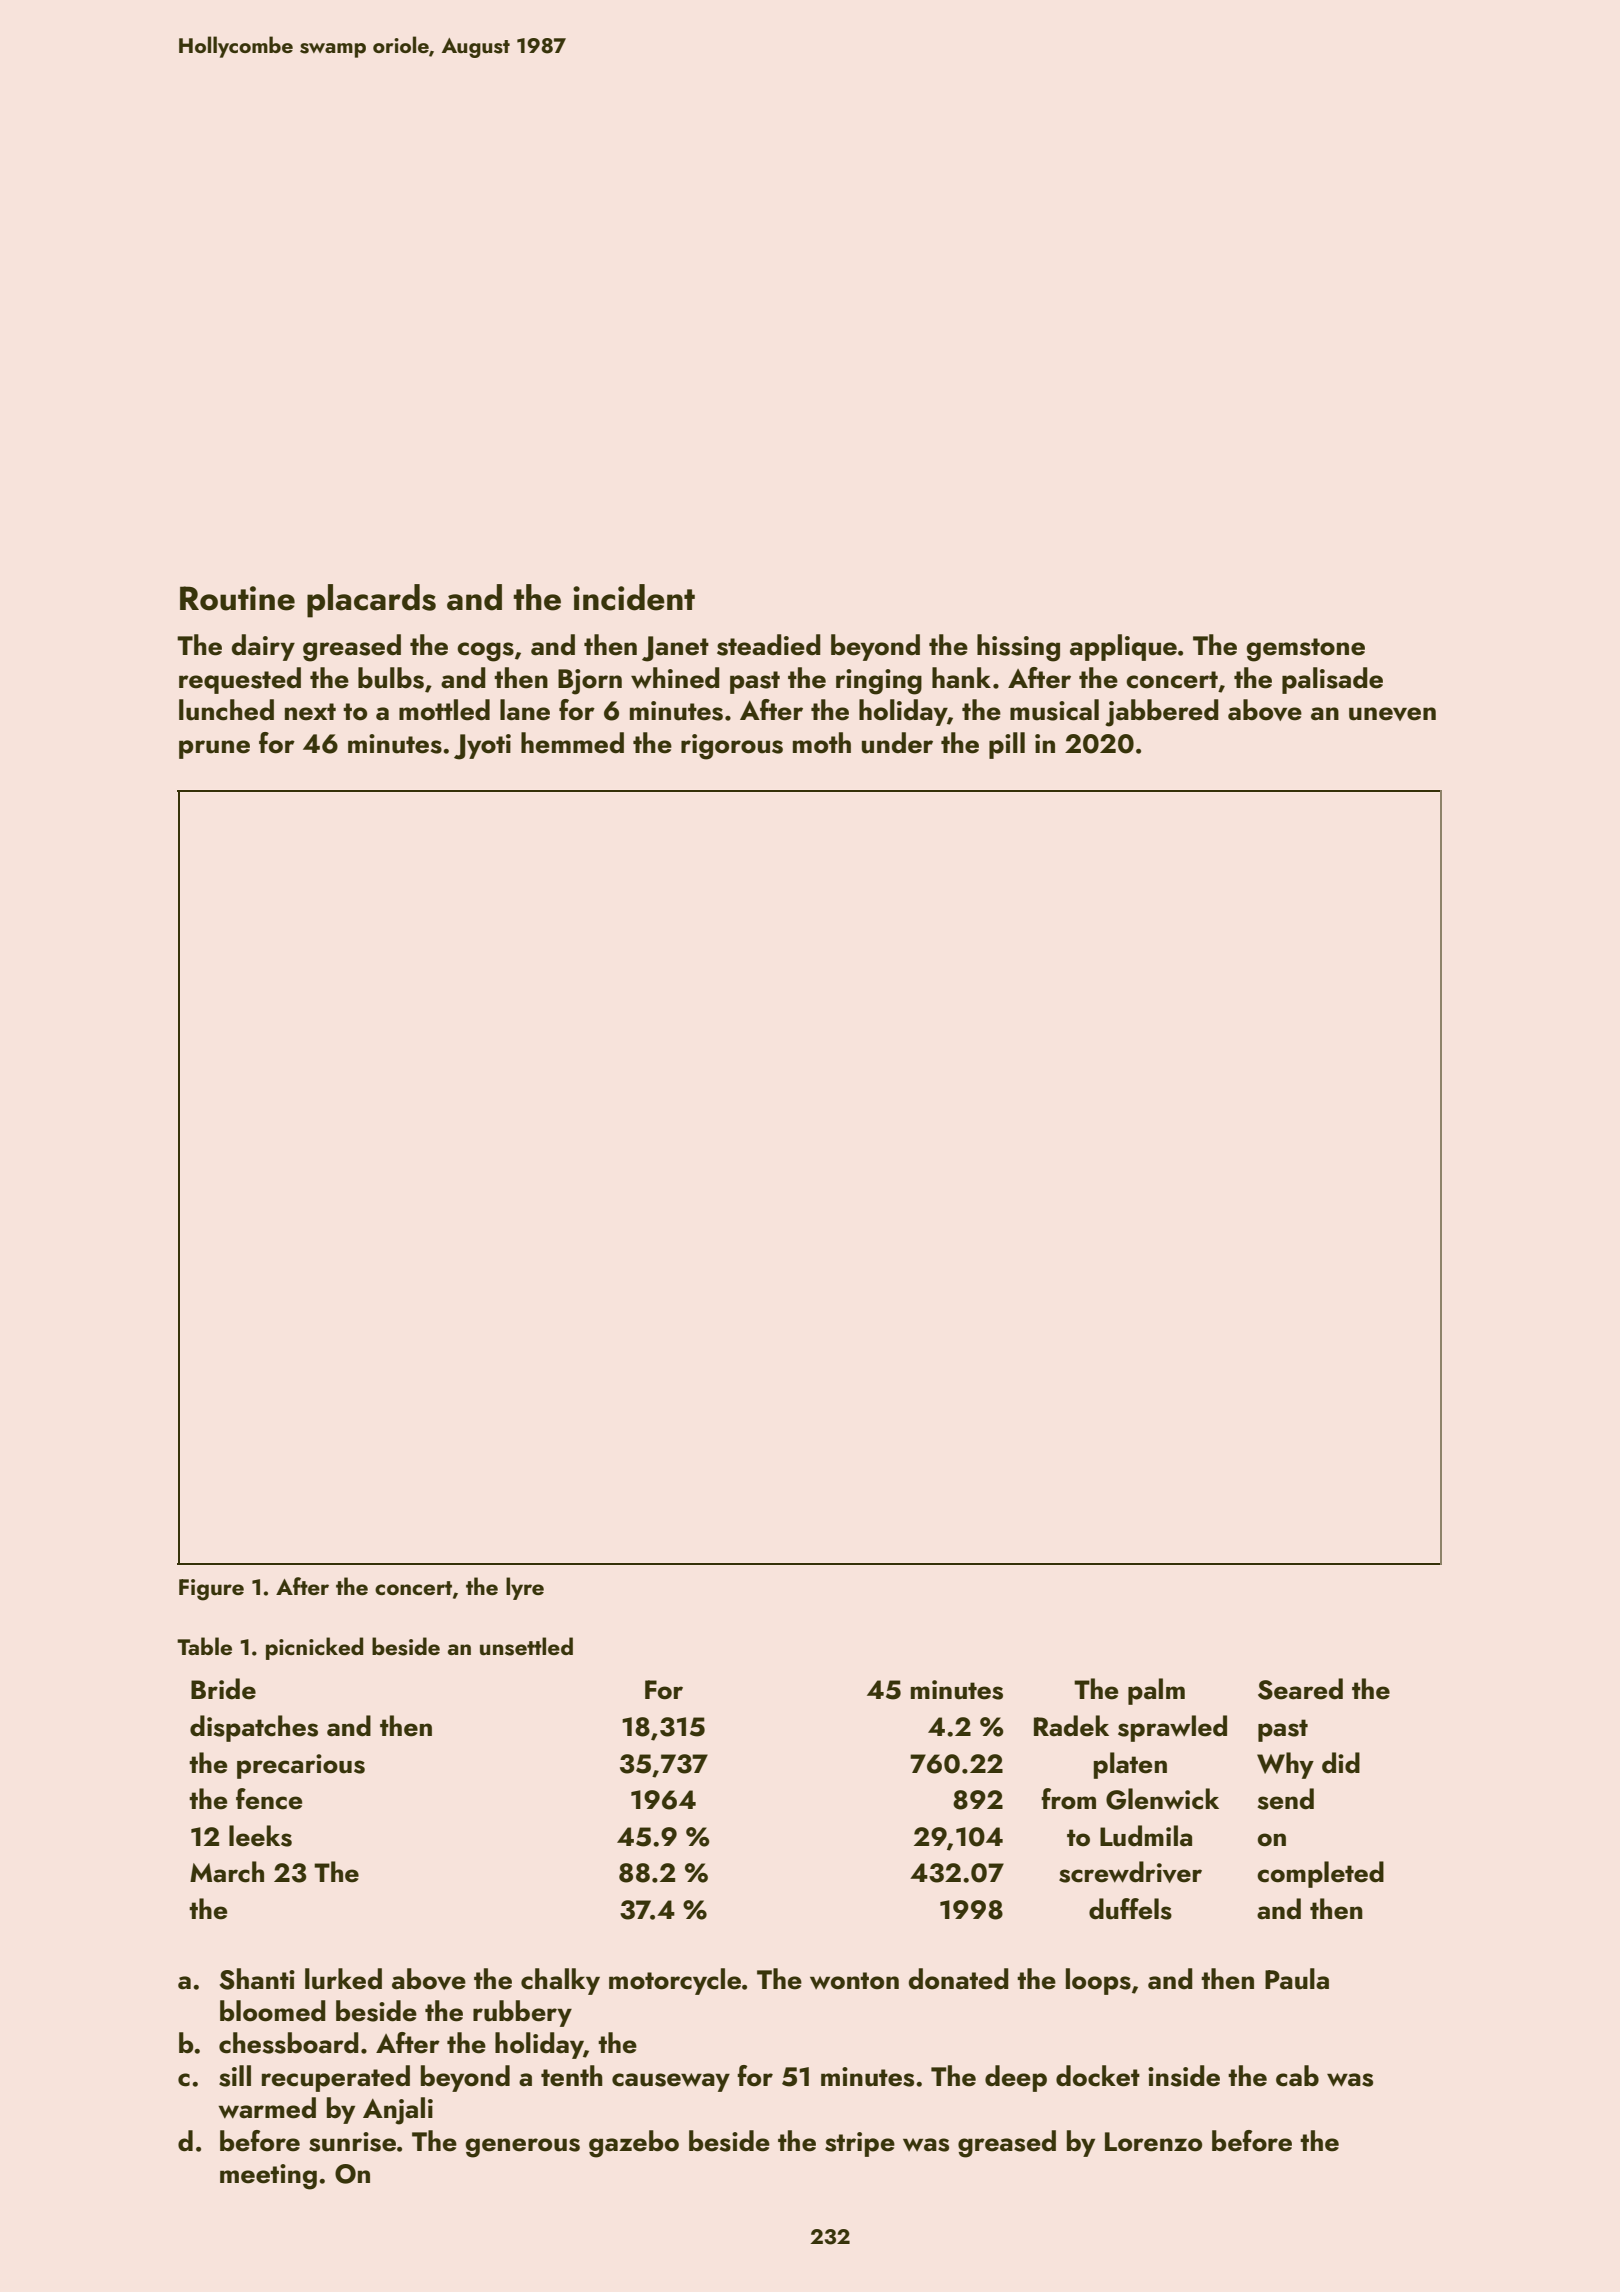  Describe the element at coordinates (1300, 1689) in the screenshot. I see `Seared` at that location.
